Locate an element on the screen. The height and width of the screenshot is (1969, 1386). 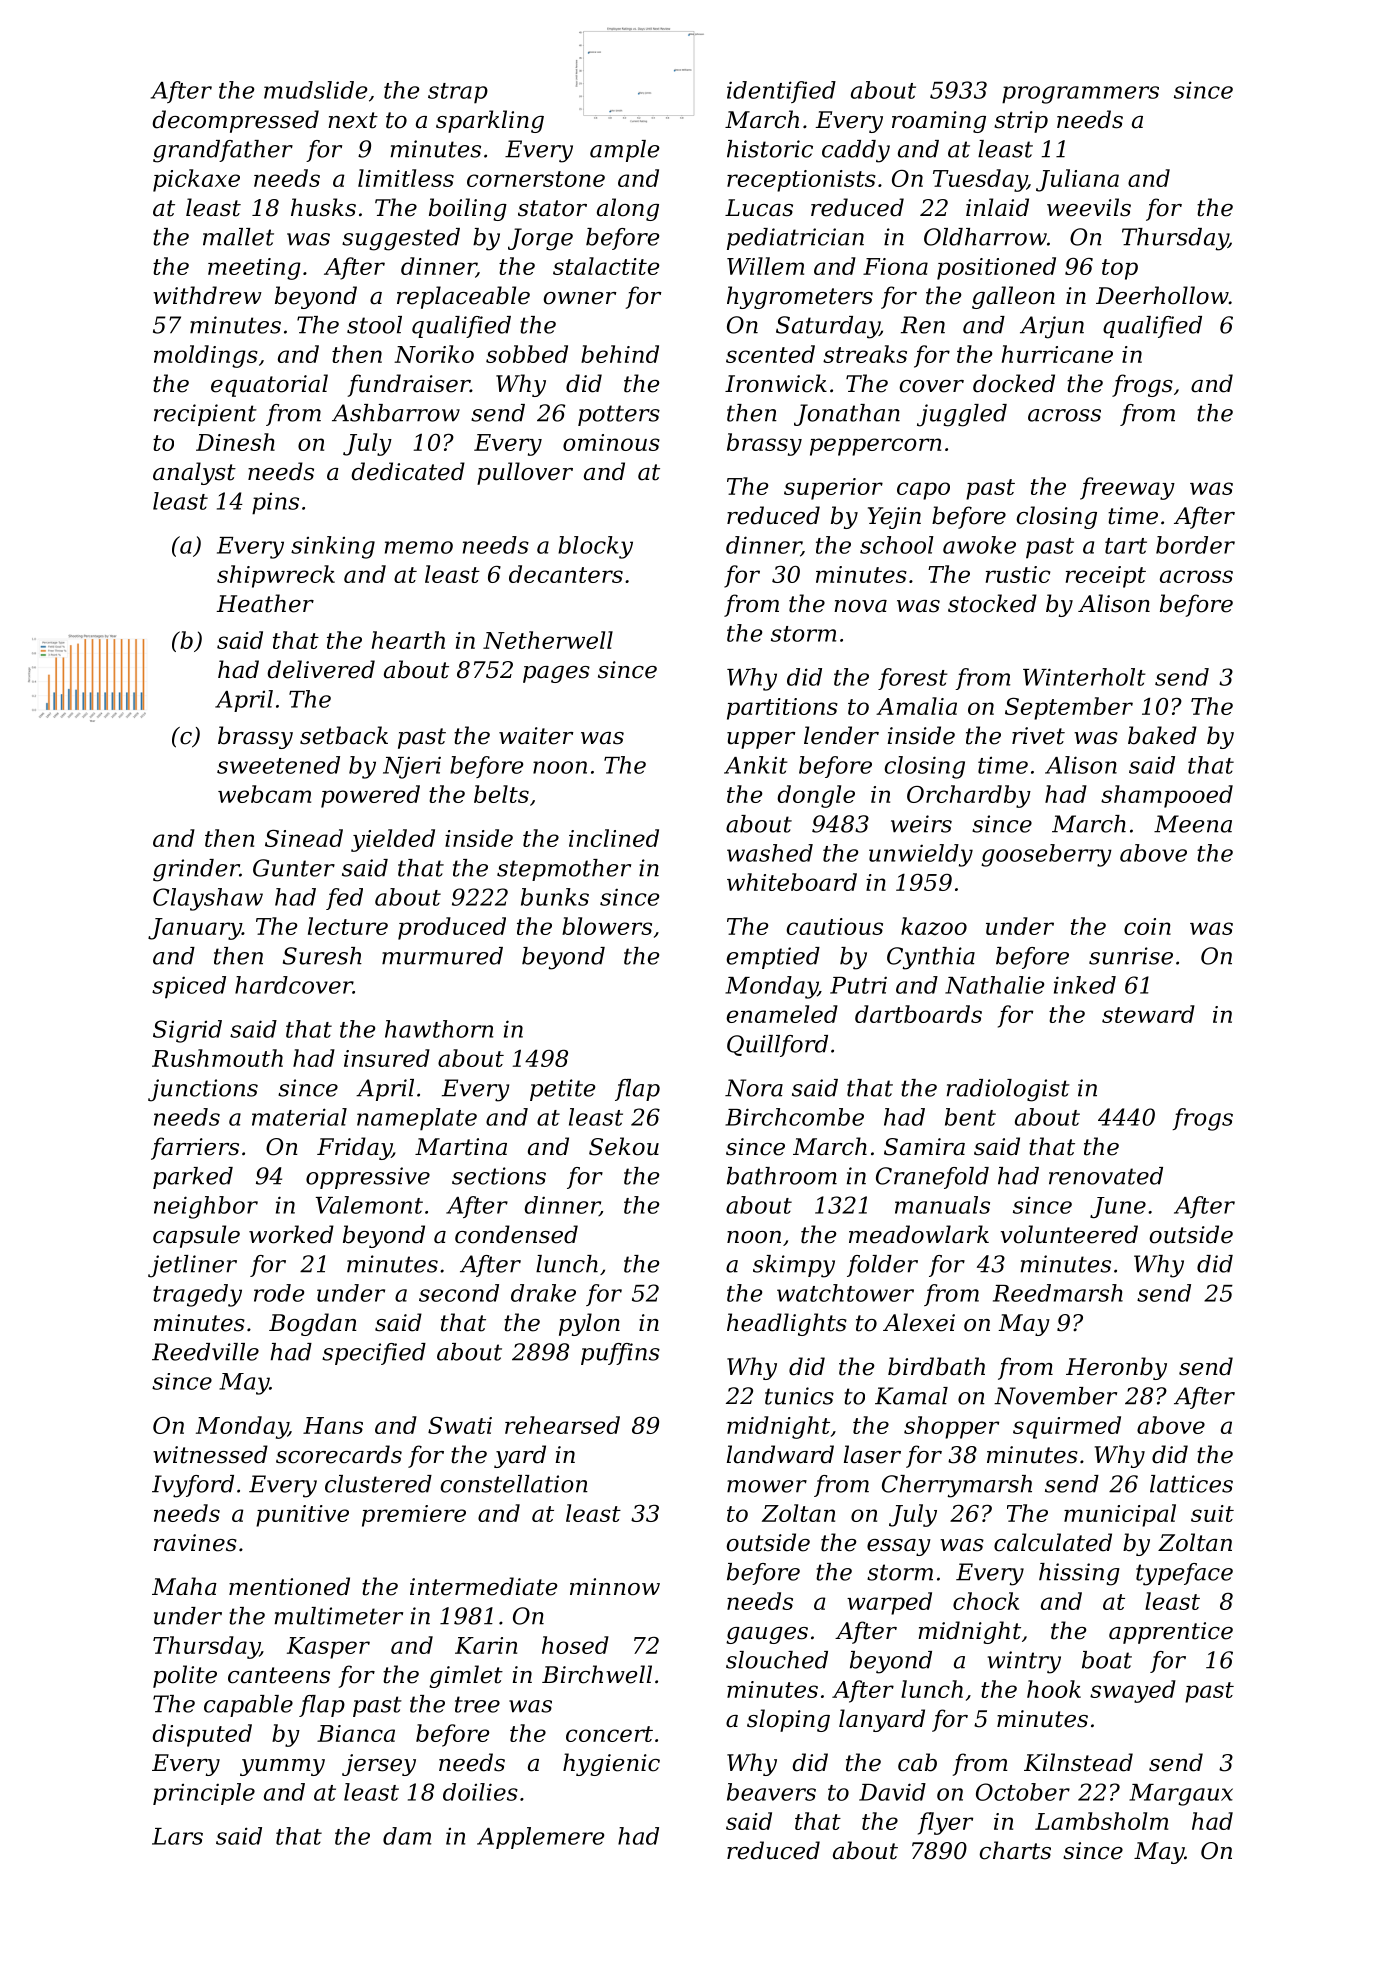
roaming is located at coordinates (939, 122).
